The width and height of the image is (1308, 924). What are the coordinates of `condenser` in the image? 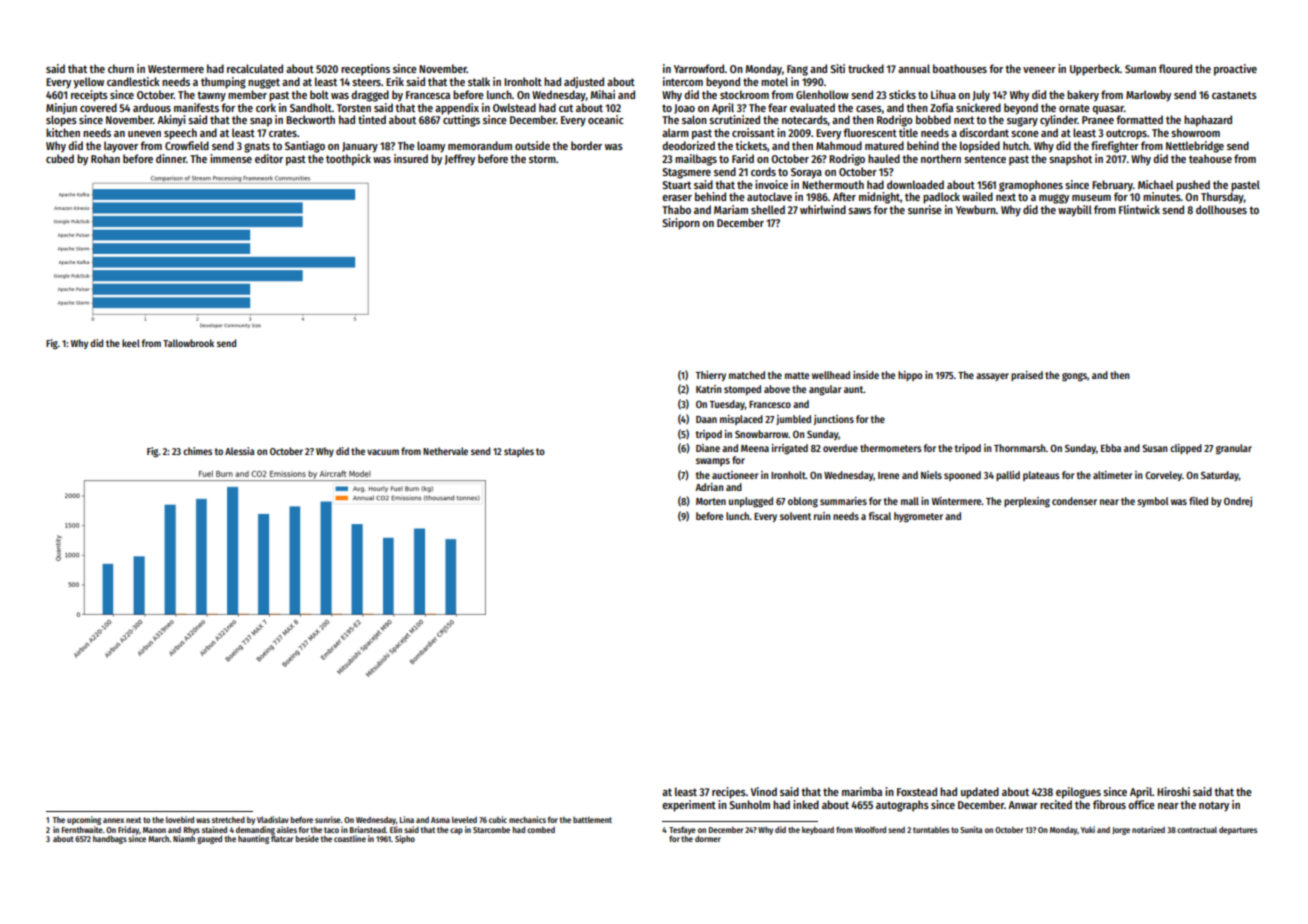 It's located at (1074, 501).
